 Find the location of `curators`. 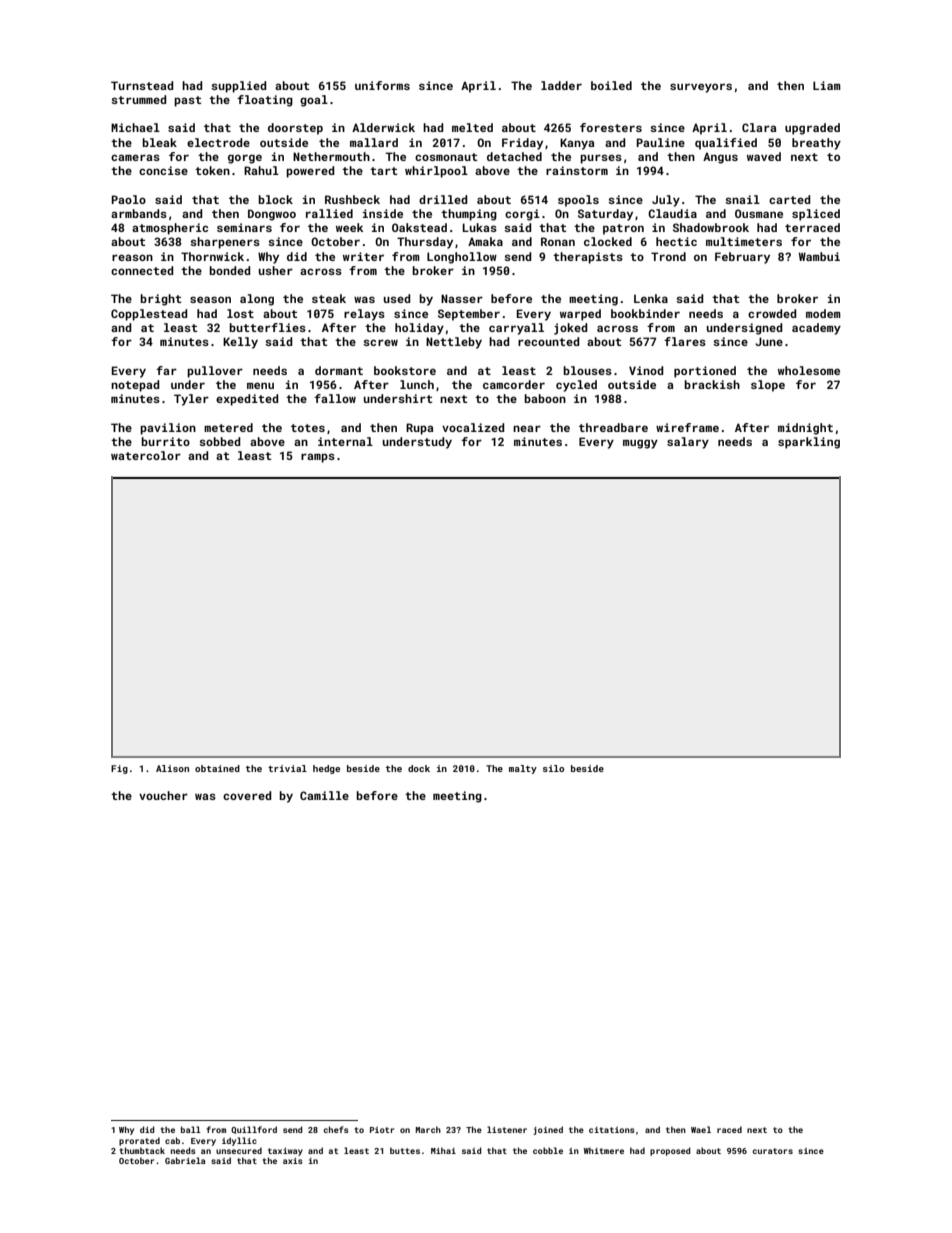

curators is located at coordinates (772, 1151).
